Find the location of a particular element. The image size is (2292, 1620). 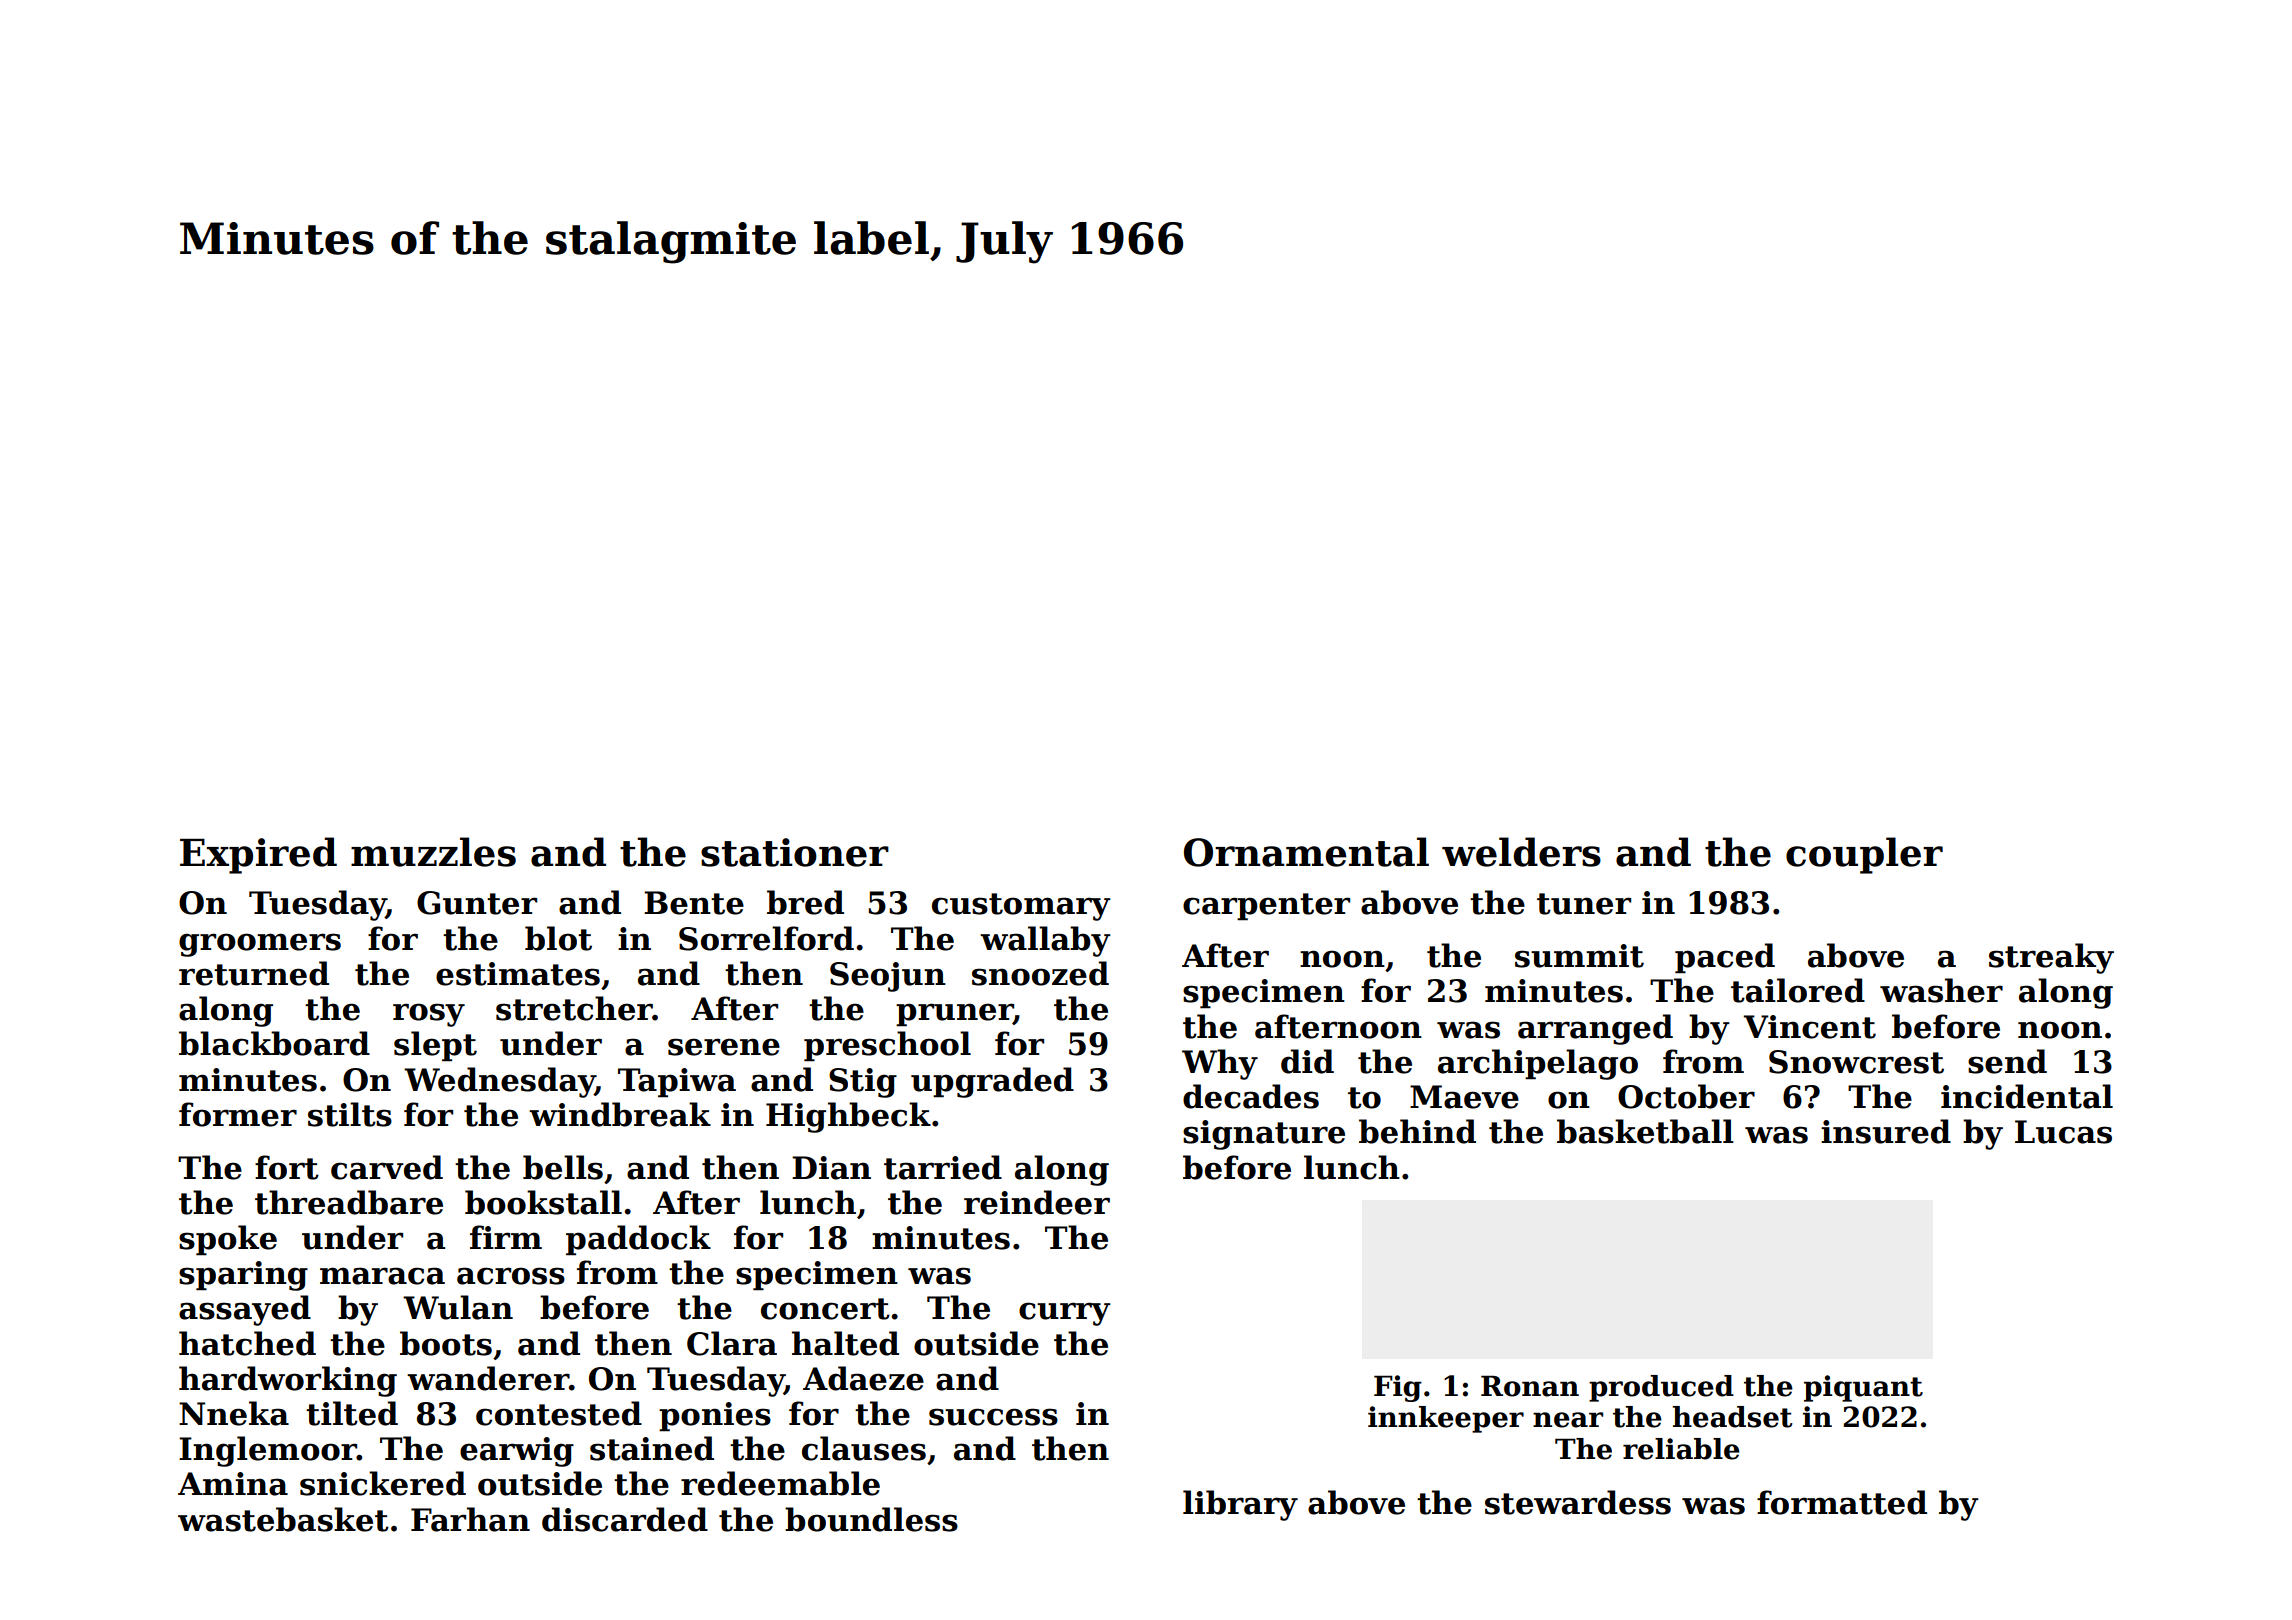

wastebasket is located at coordinates (283, 1519).
